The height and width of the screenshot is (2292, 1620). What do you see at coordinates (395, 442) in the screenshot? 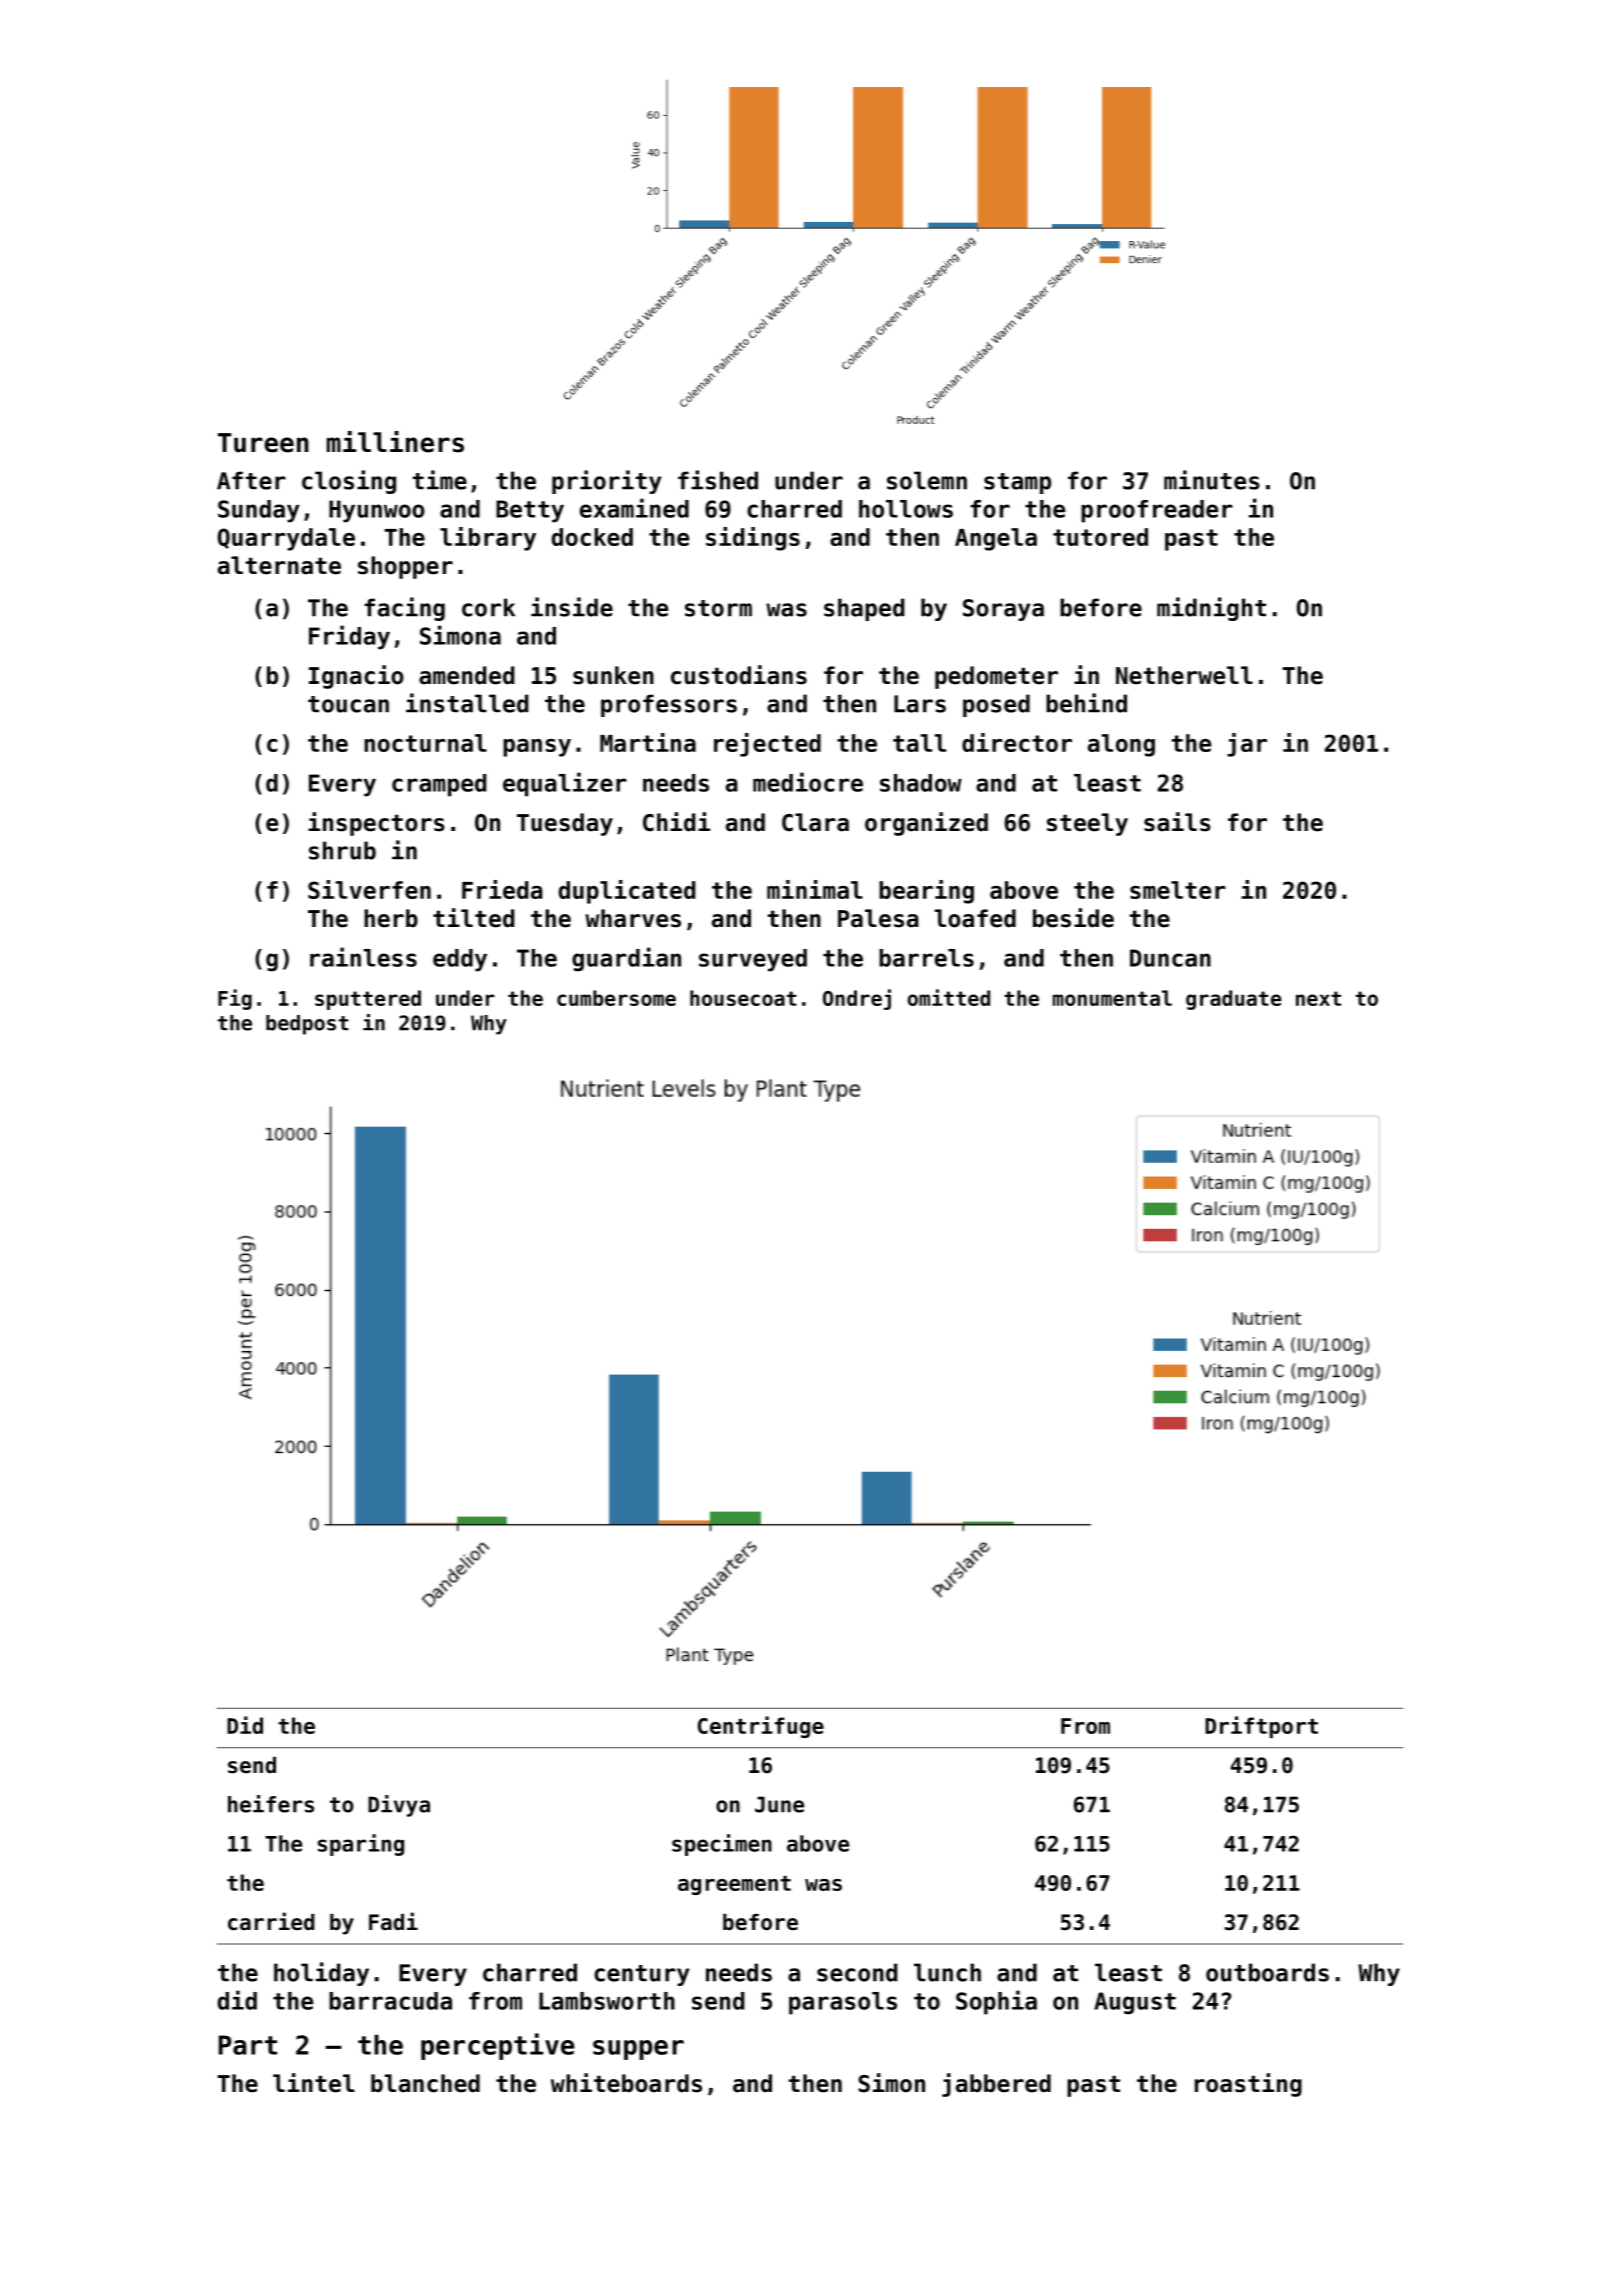
I see `milliners` at bounding box center [395, 442].
